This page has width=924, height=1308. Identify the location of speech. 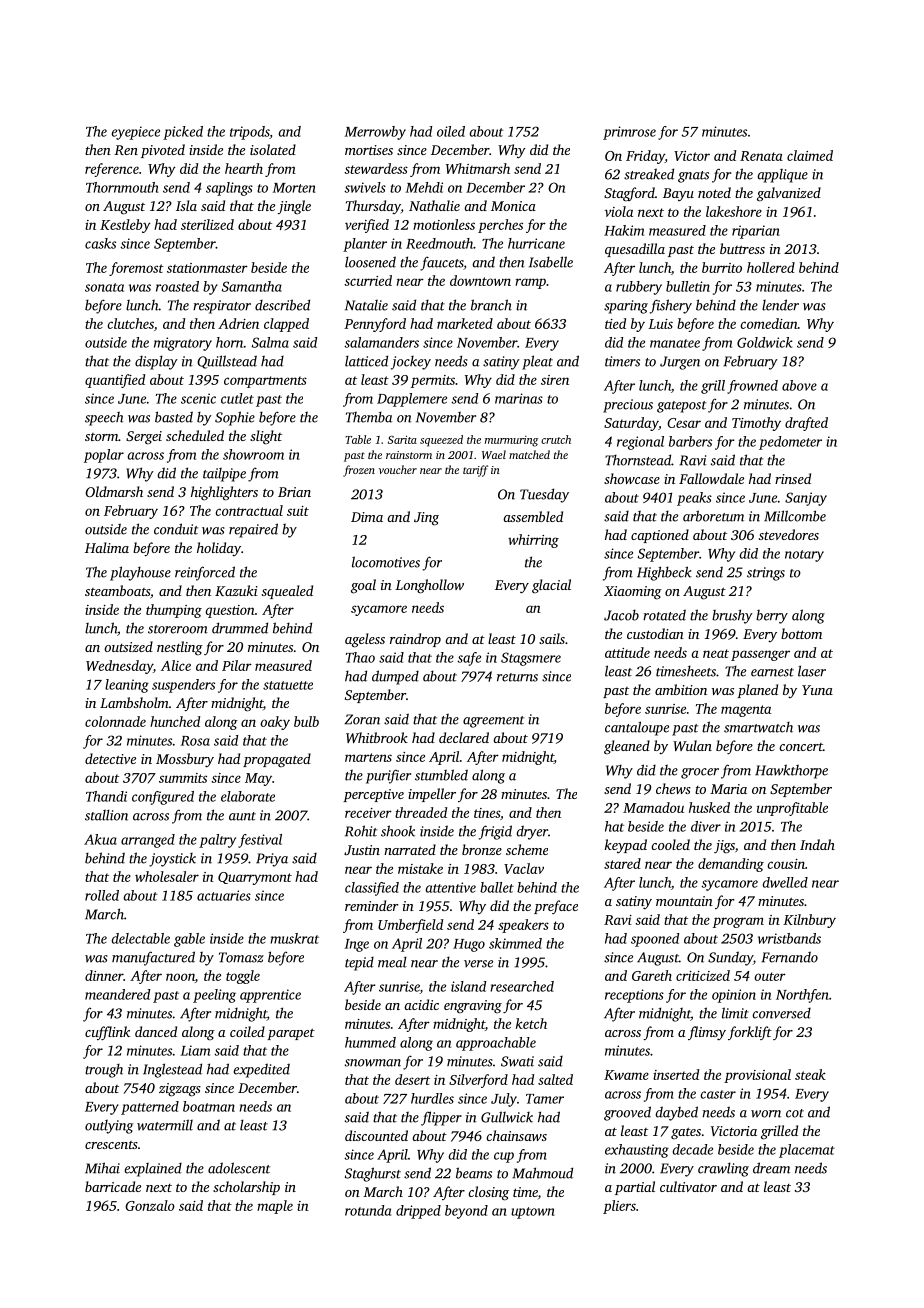
(104, 418).
